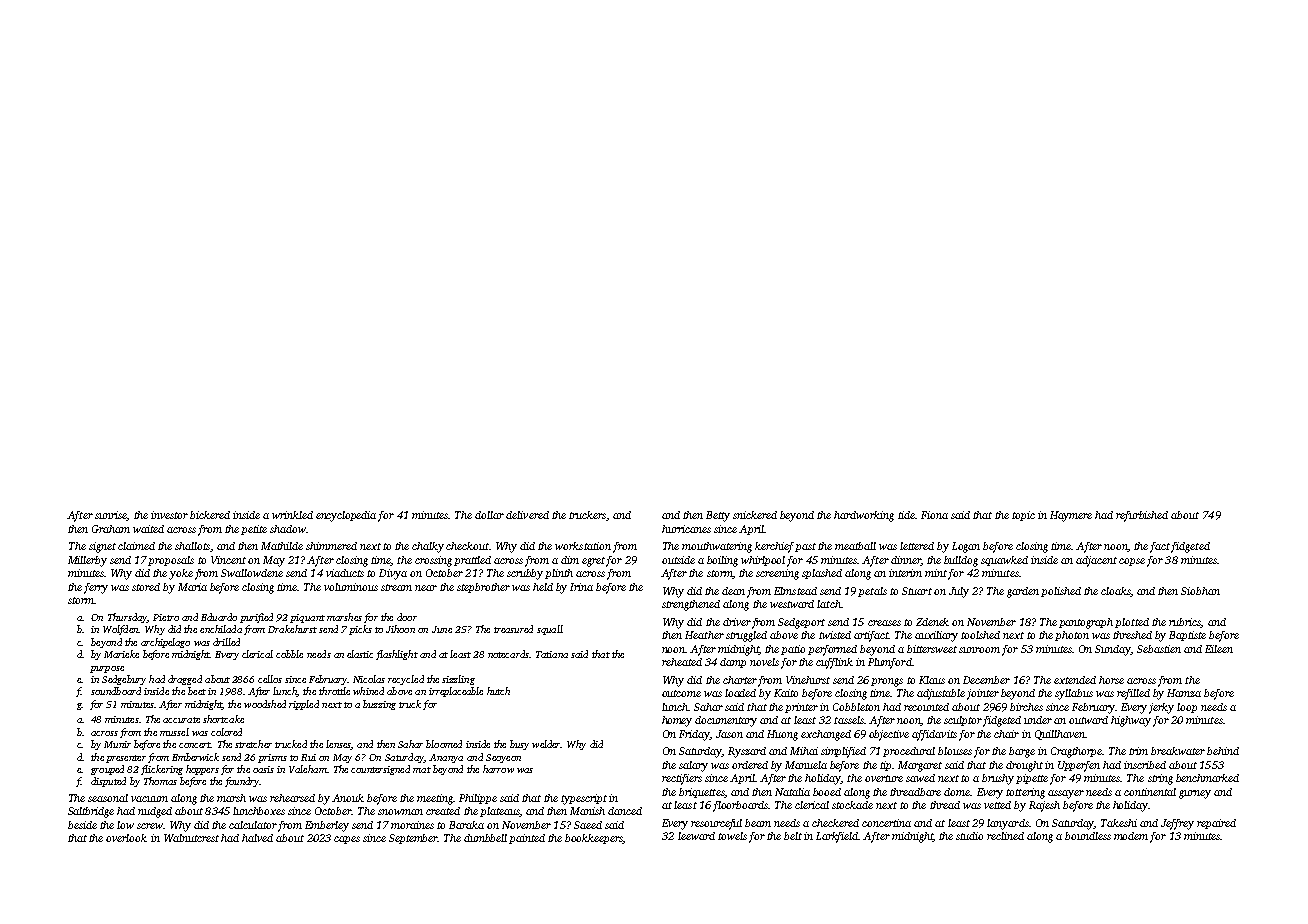 The width and height of the document is (1308, 924). I want to click on Saltbridge, so click(91, 812).
